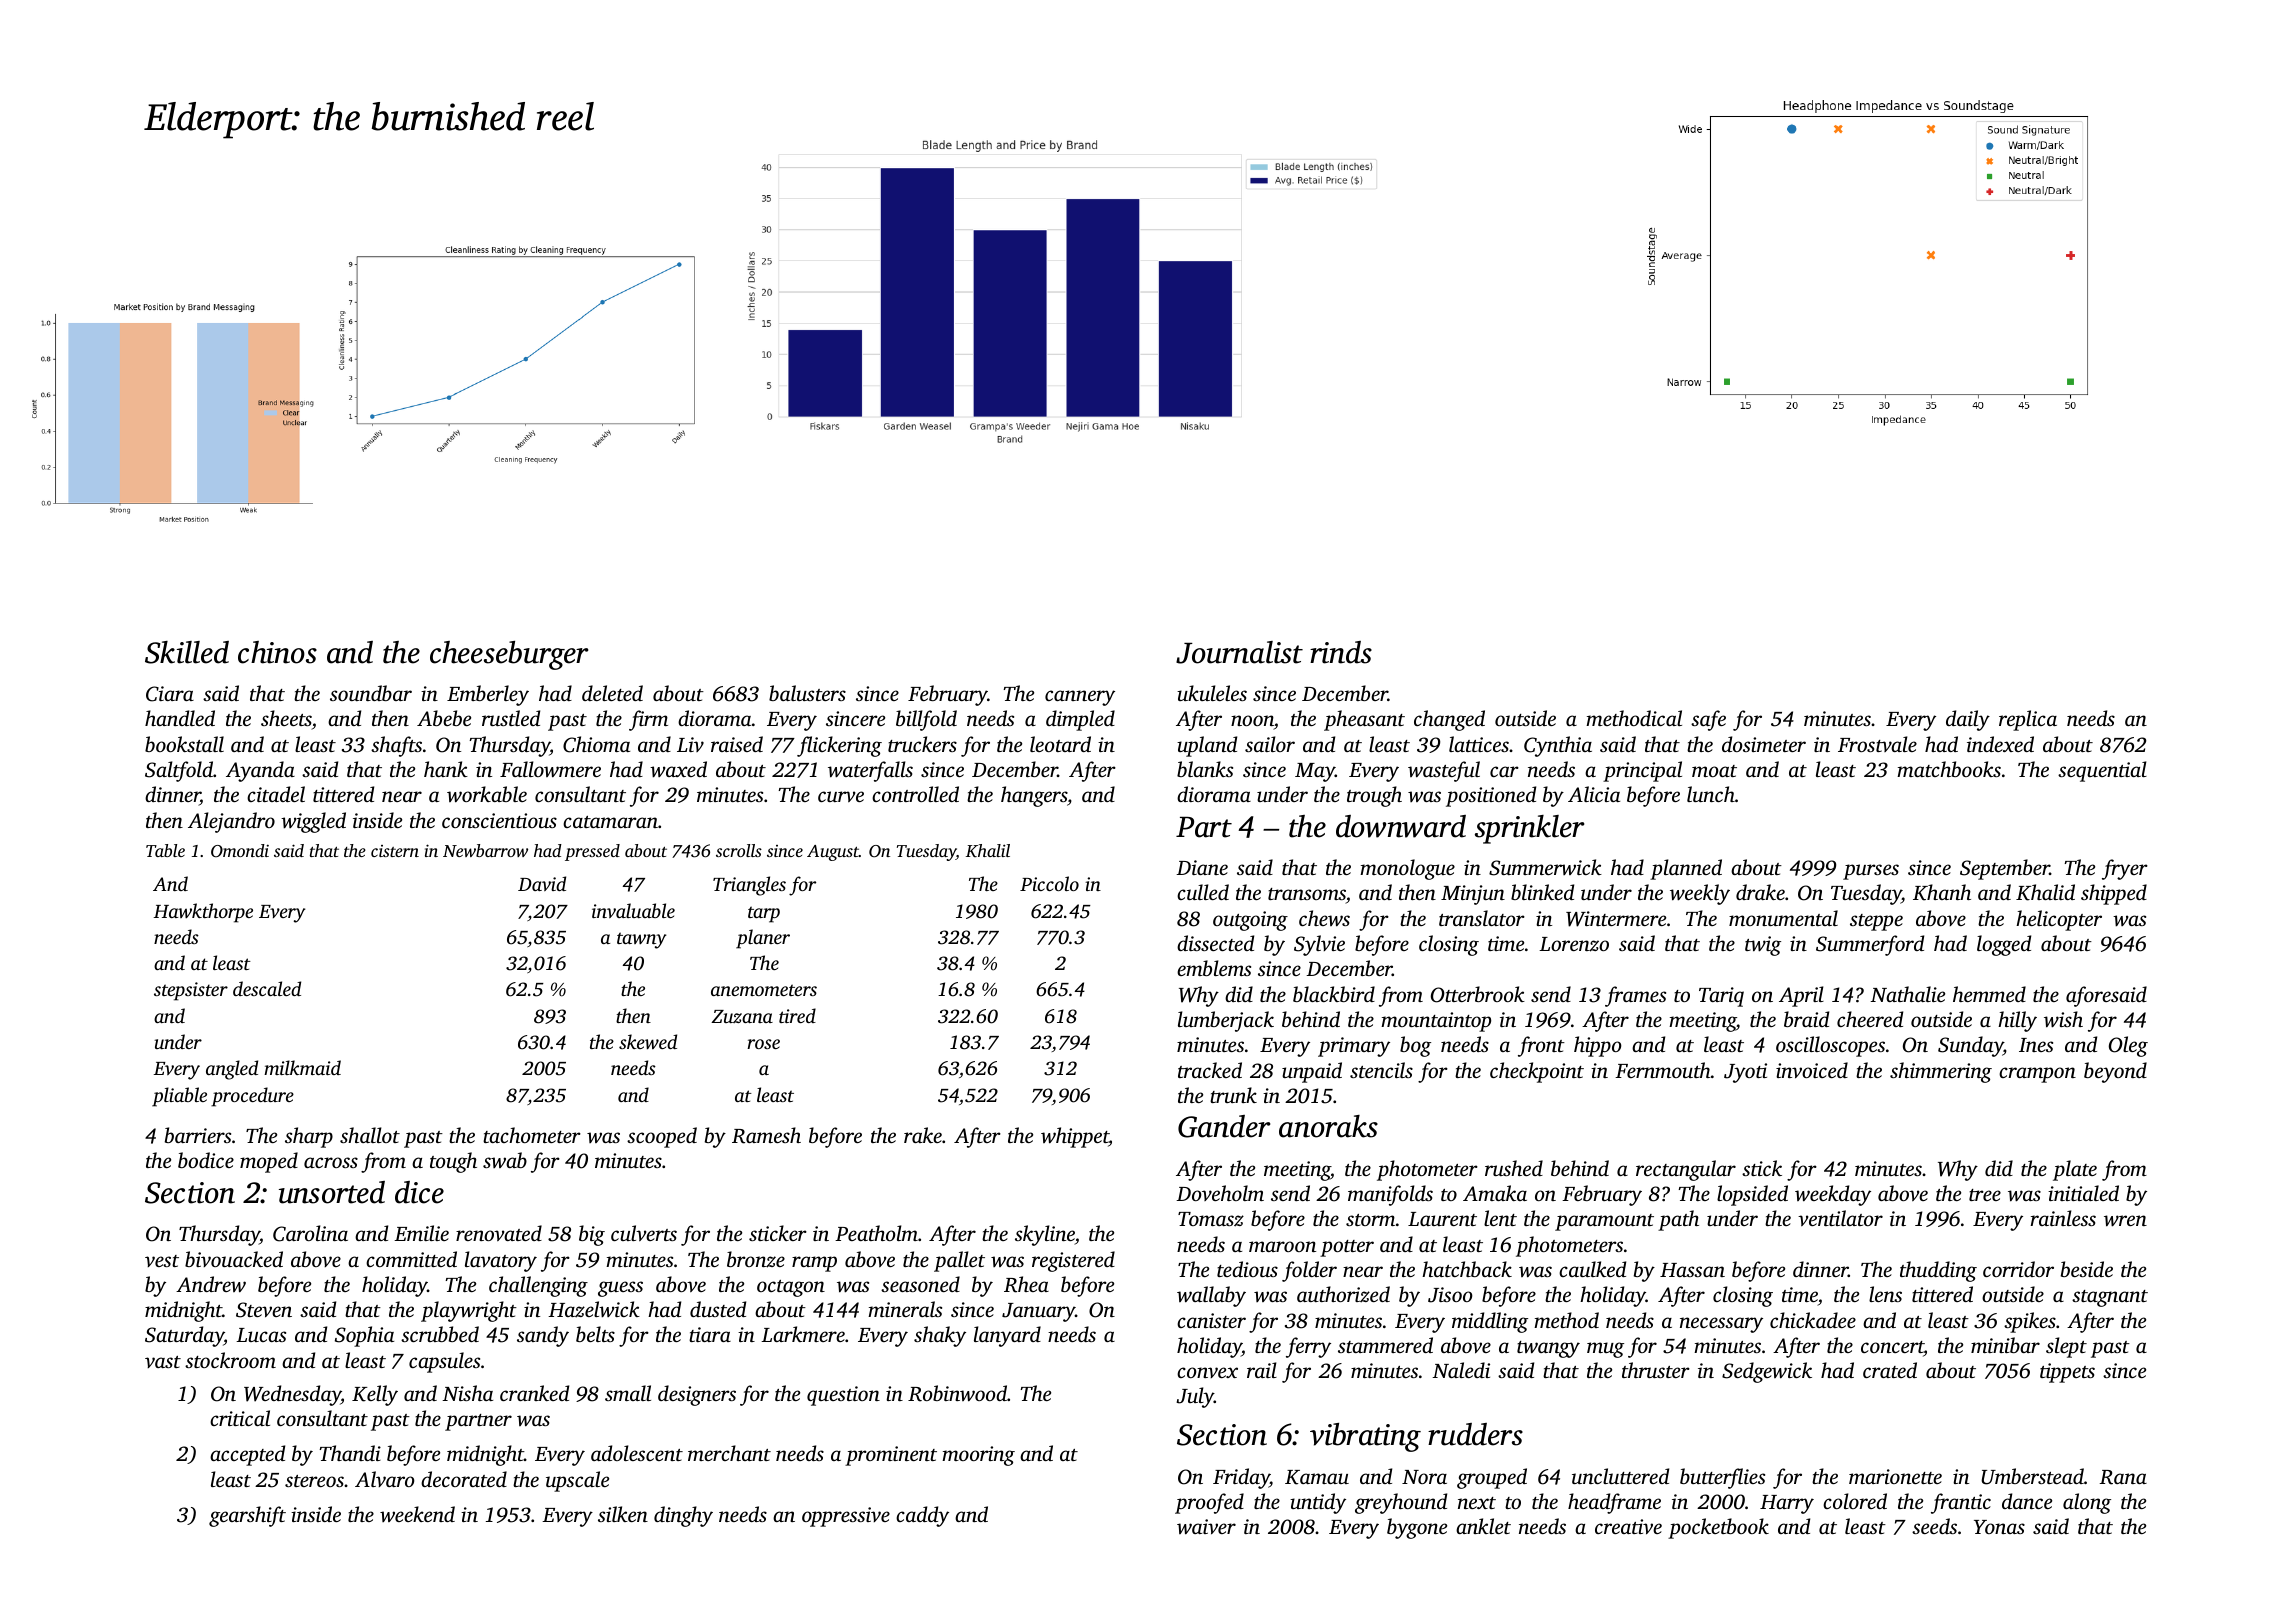 The image size is (2292, 1620). What do you see at coordinates (1708, 720) in the screenshot?
I see `safe` at bounding box center [1708, 720].
